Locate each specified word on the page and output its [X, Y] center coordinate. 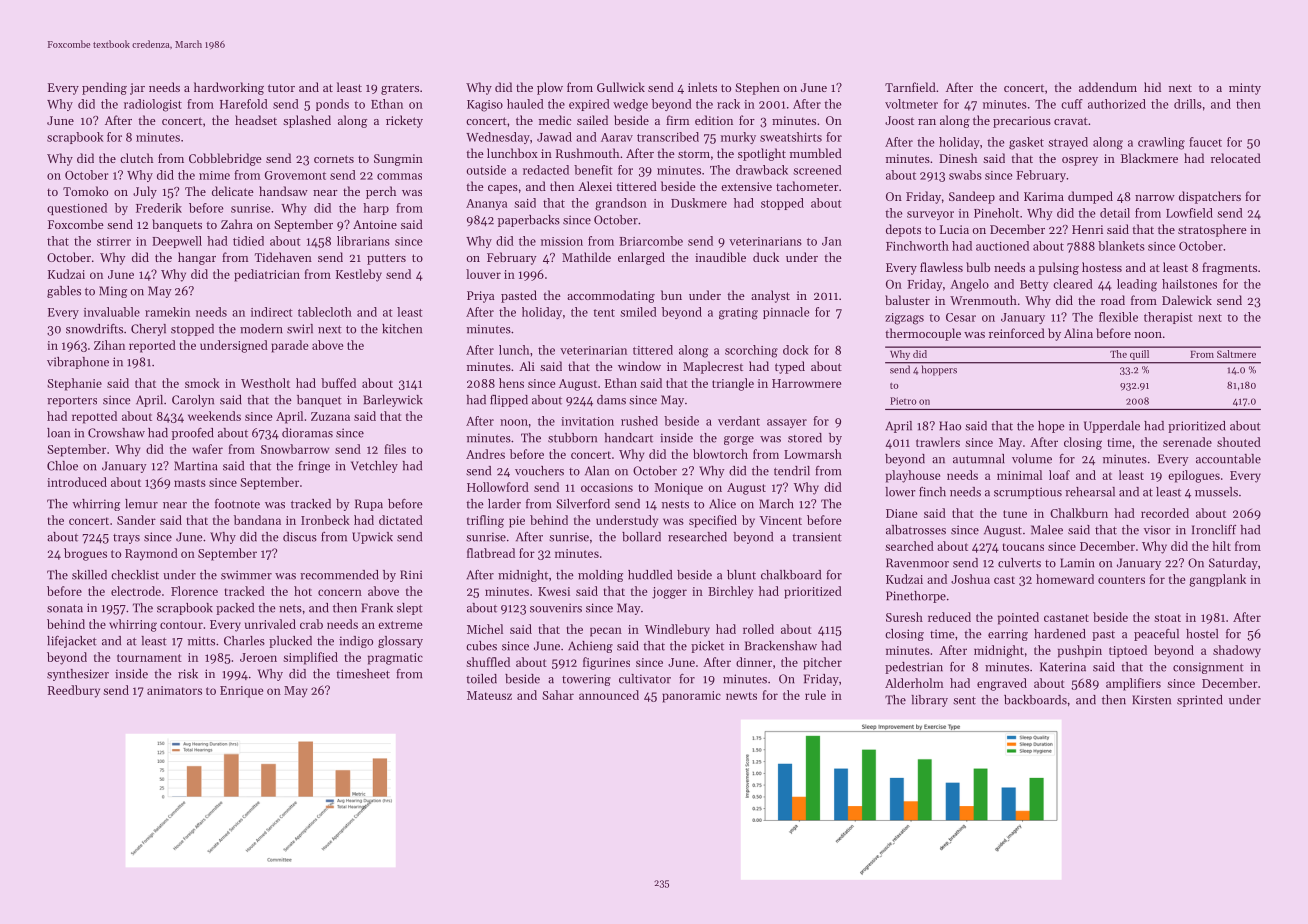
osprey [1080, 161]
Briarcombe [651, 241]
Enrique [241, 692]
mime [214, 175]
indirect [272, 312]
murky [738, 138]
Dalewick [1187, 300]
